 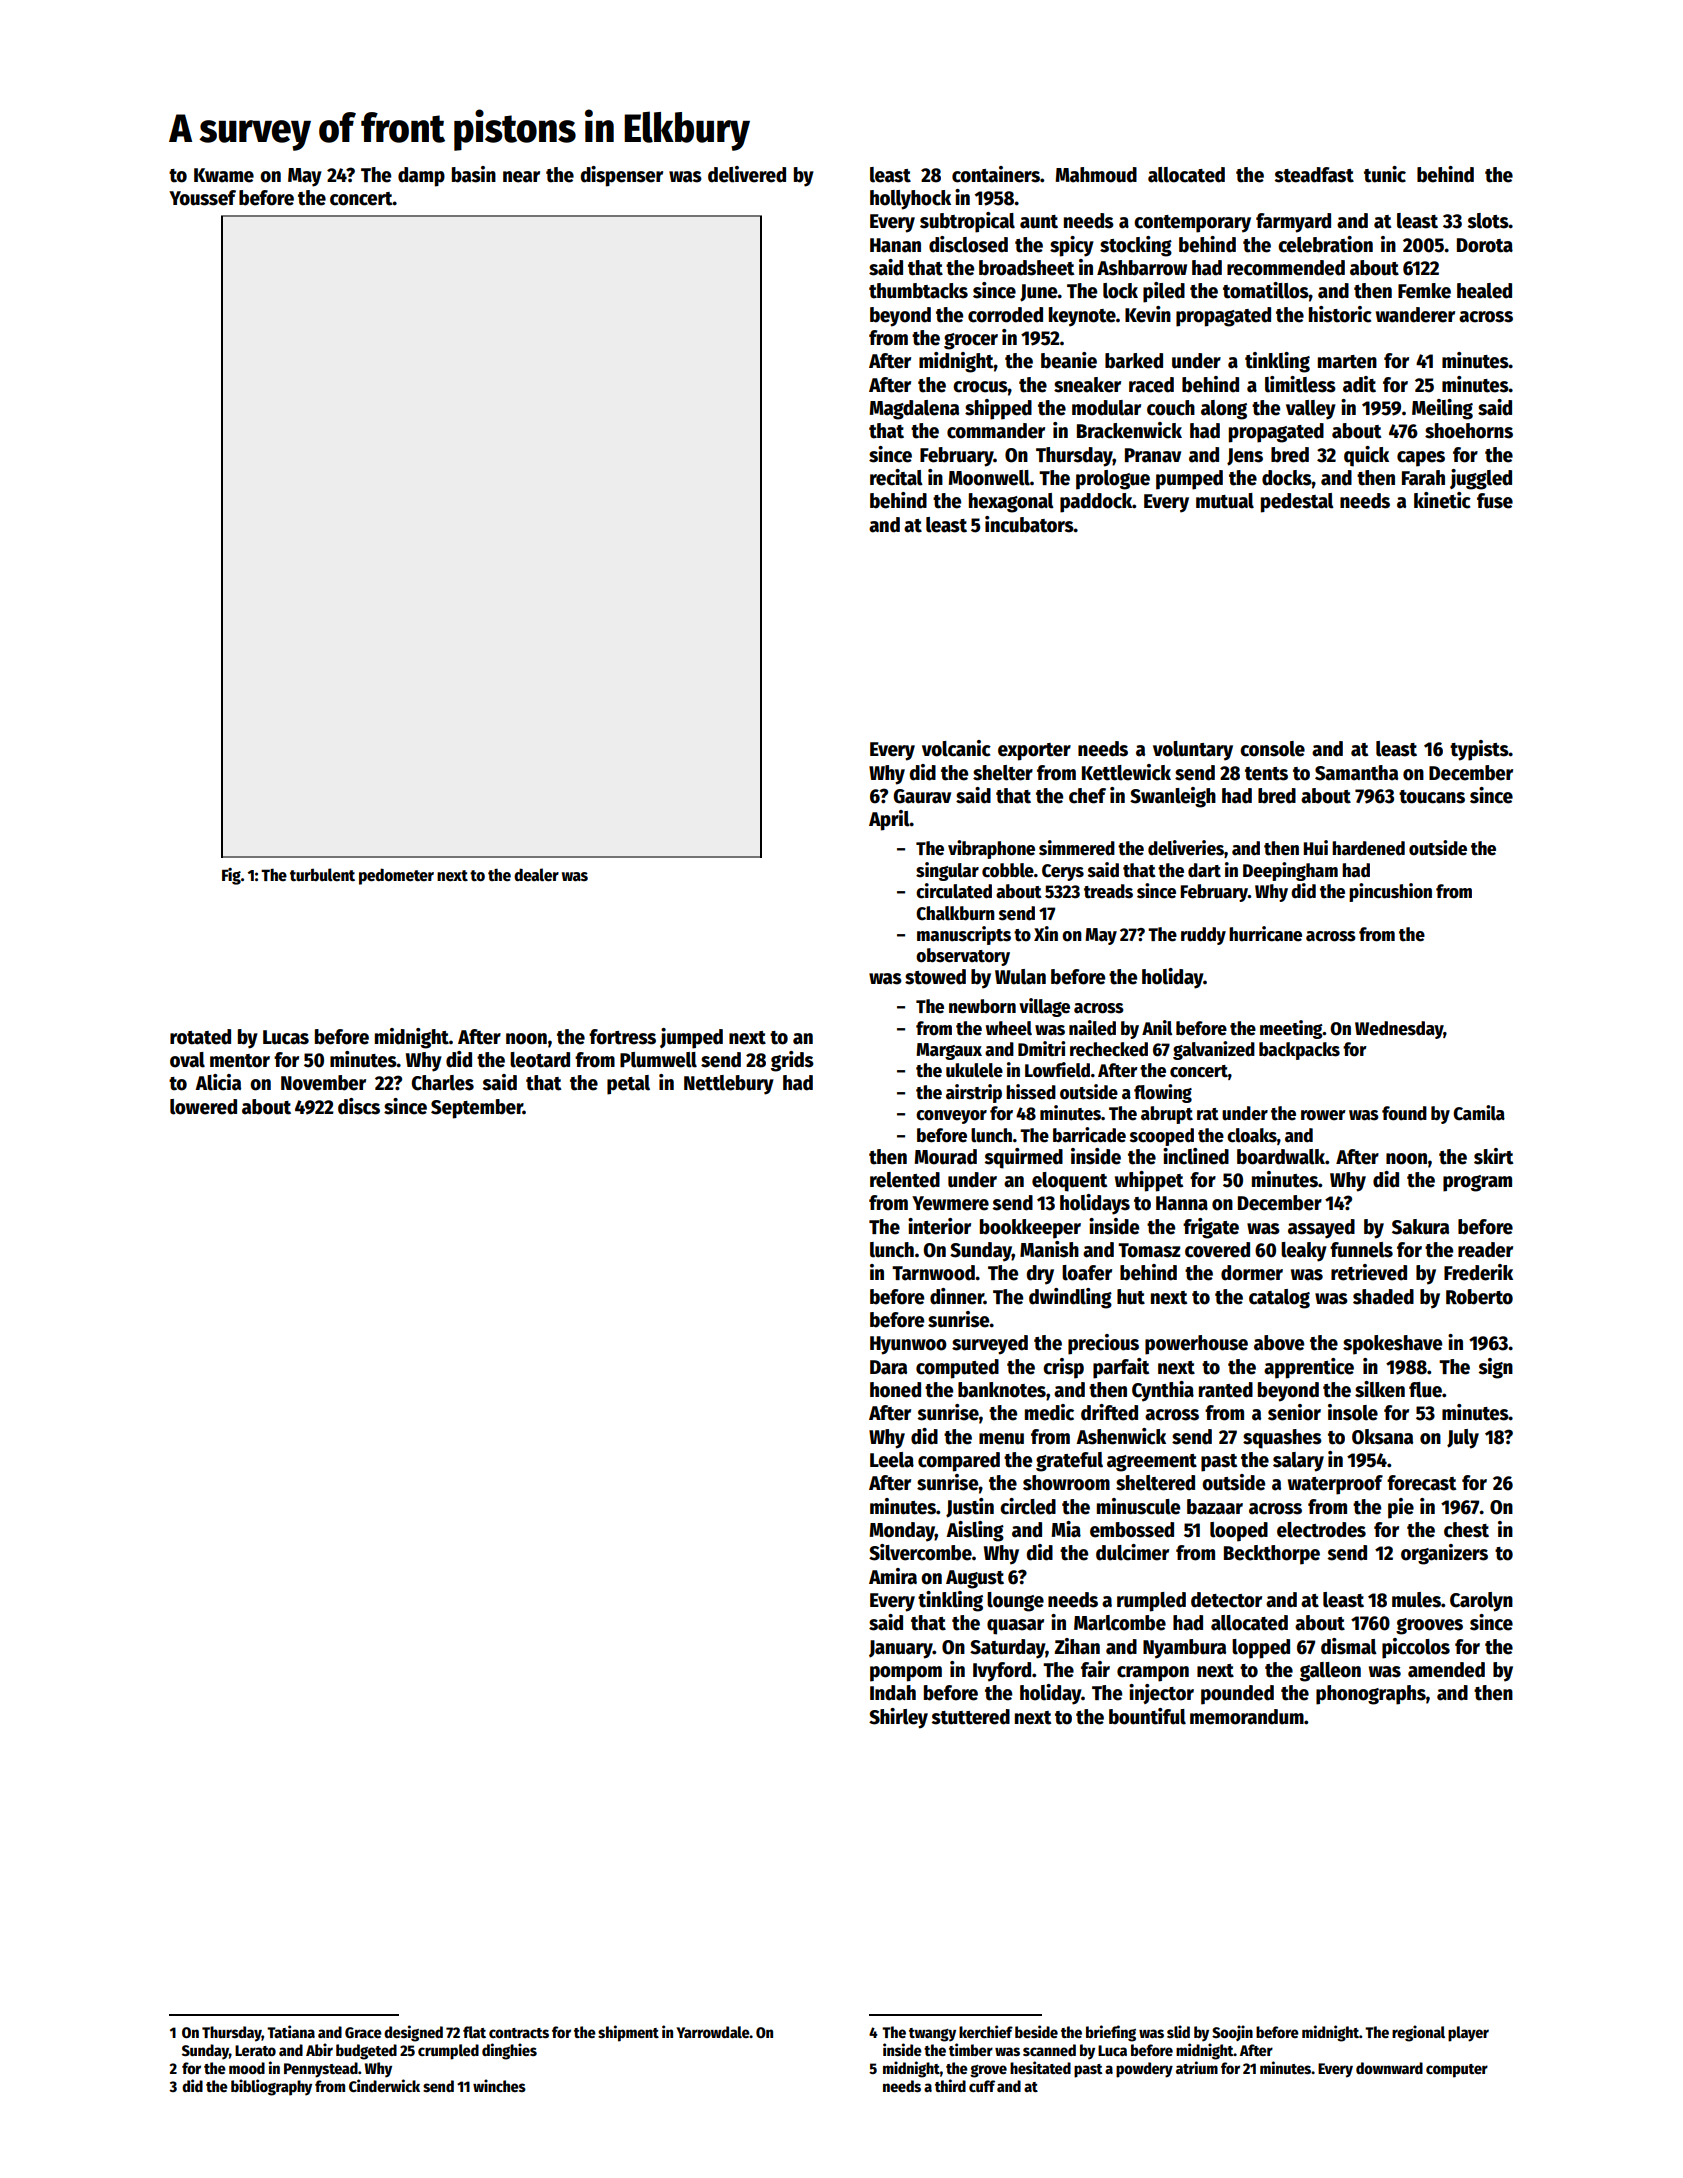 I want to click on bibliography, so click(x=271, y=2087).
